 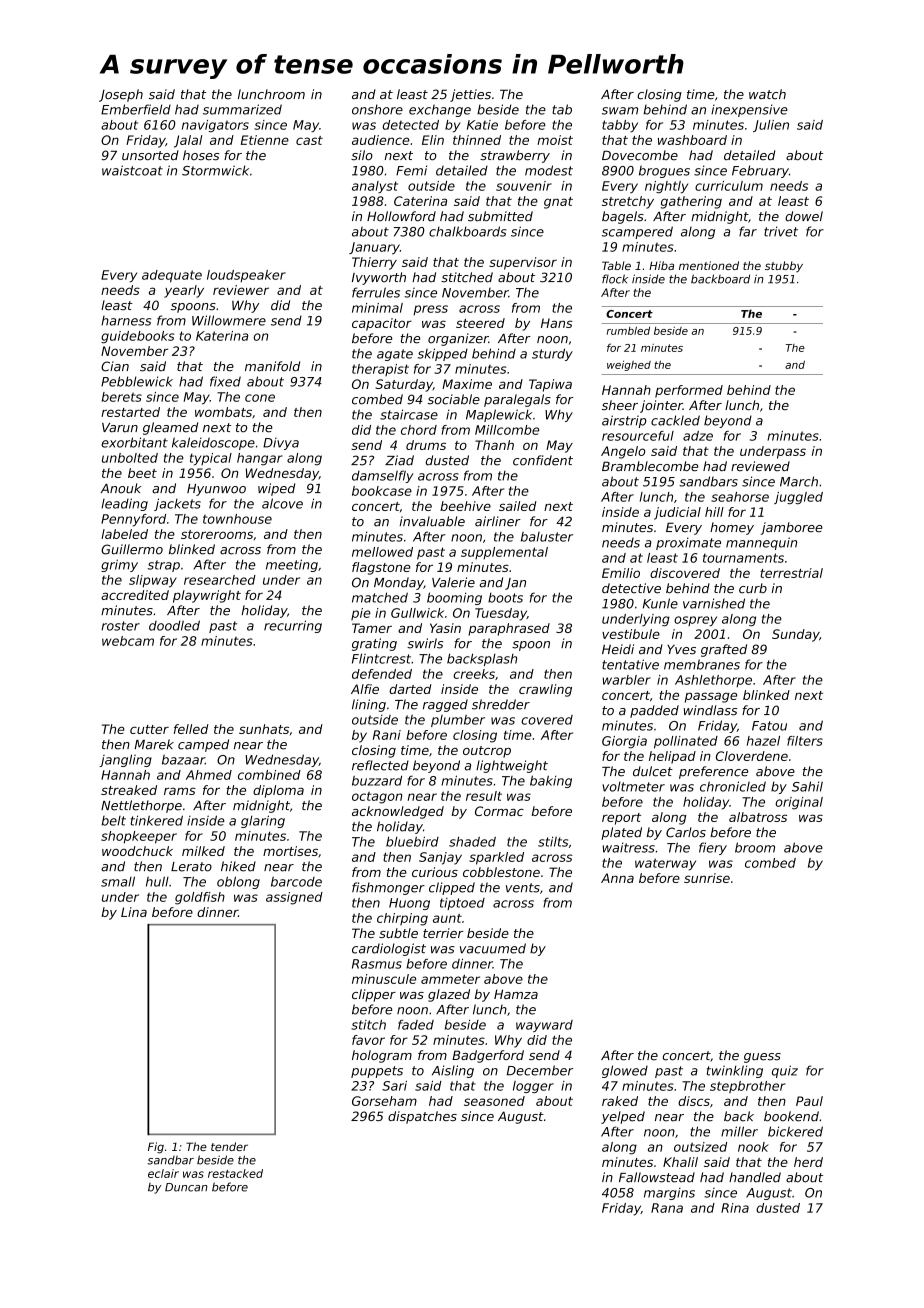 What do you see at coordinates (512, 766) in the screenshot?
I see `lightweight` at bounding box center [512, 766].
